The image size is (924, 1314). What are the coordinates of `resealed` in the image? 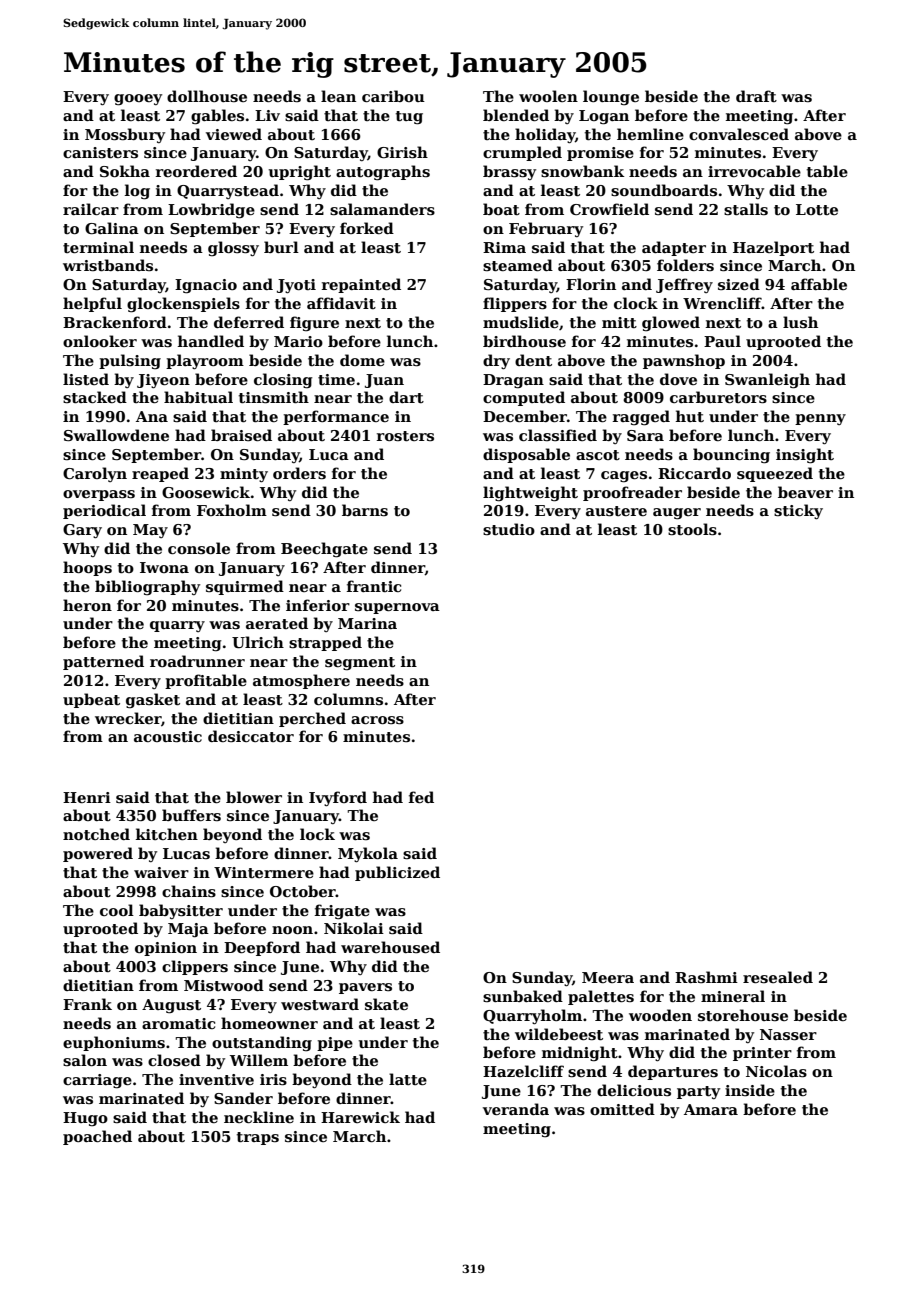 It's located at (778, 977).
